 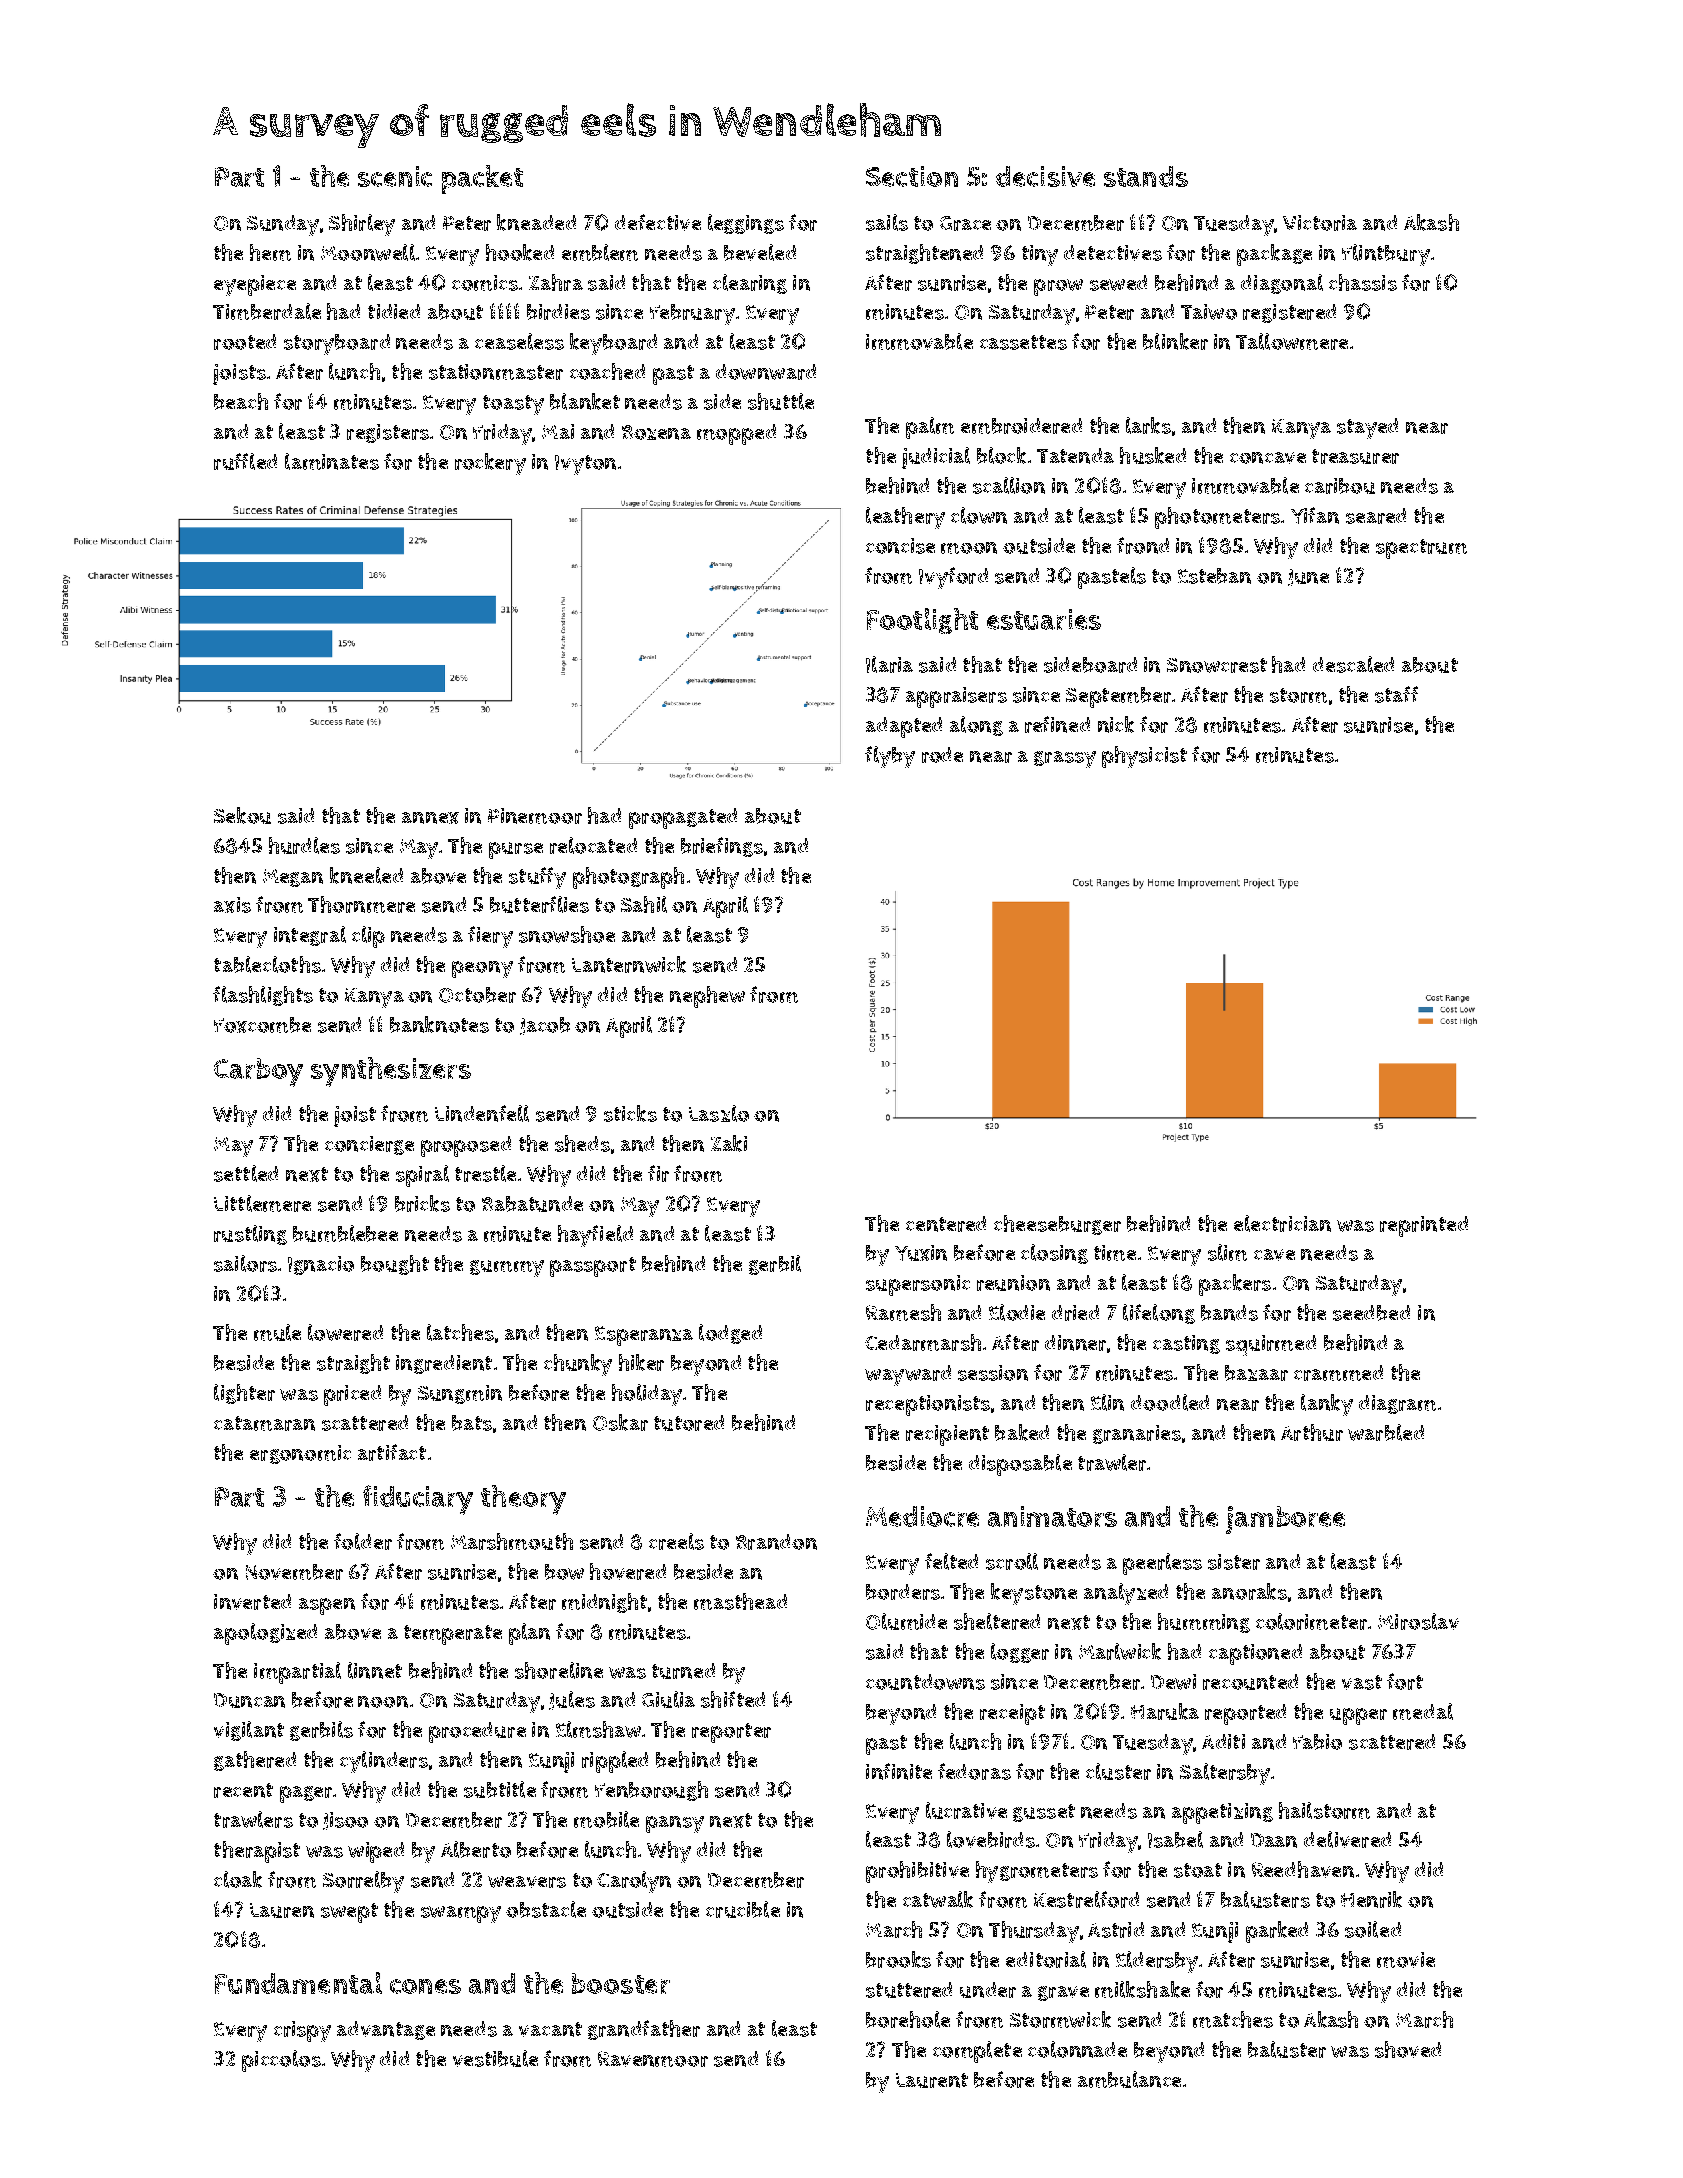 What do you see at coordinates (1113, 253) in the image?
I see `detectives` at bounding box center [1113, 253].
